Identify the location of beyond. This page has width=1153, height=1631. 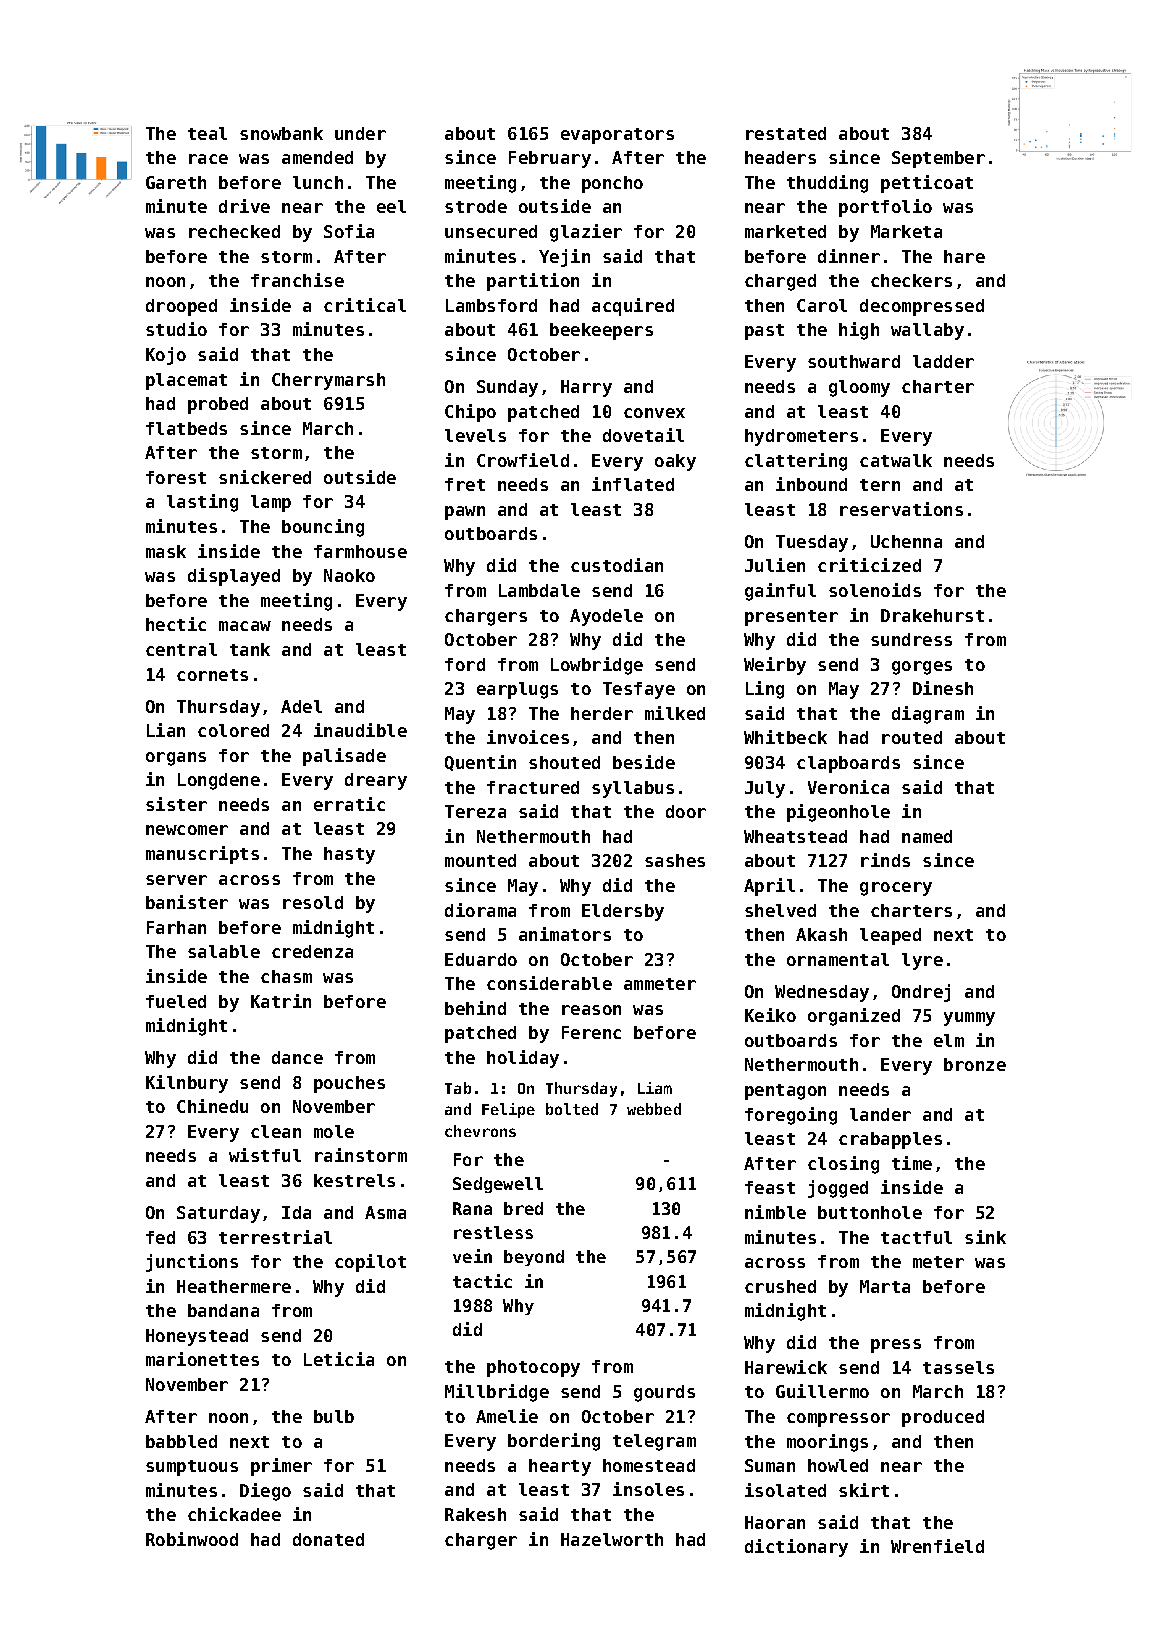
(534, 1258).
